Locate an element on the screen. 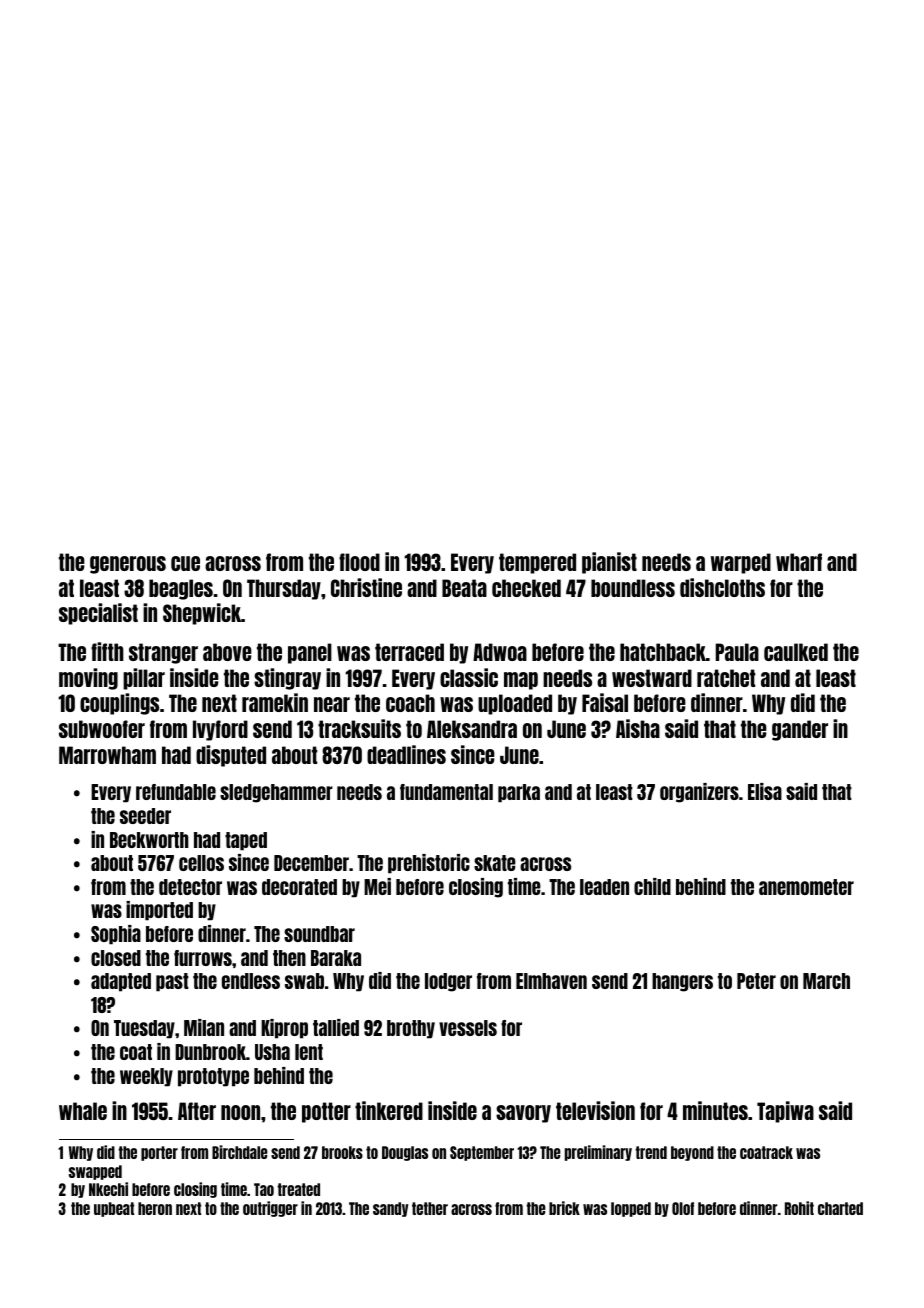  prehistoric is located at coordinates (429, 864).
